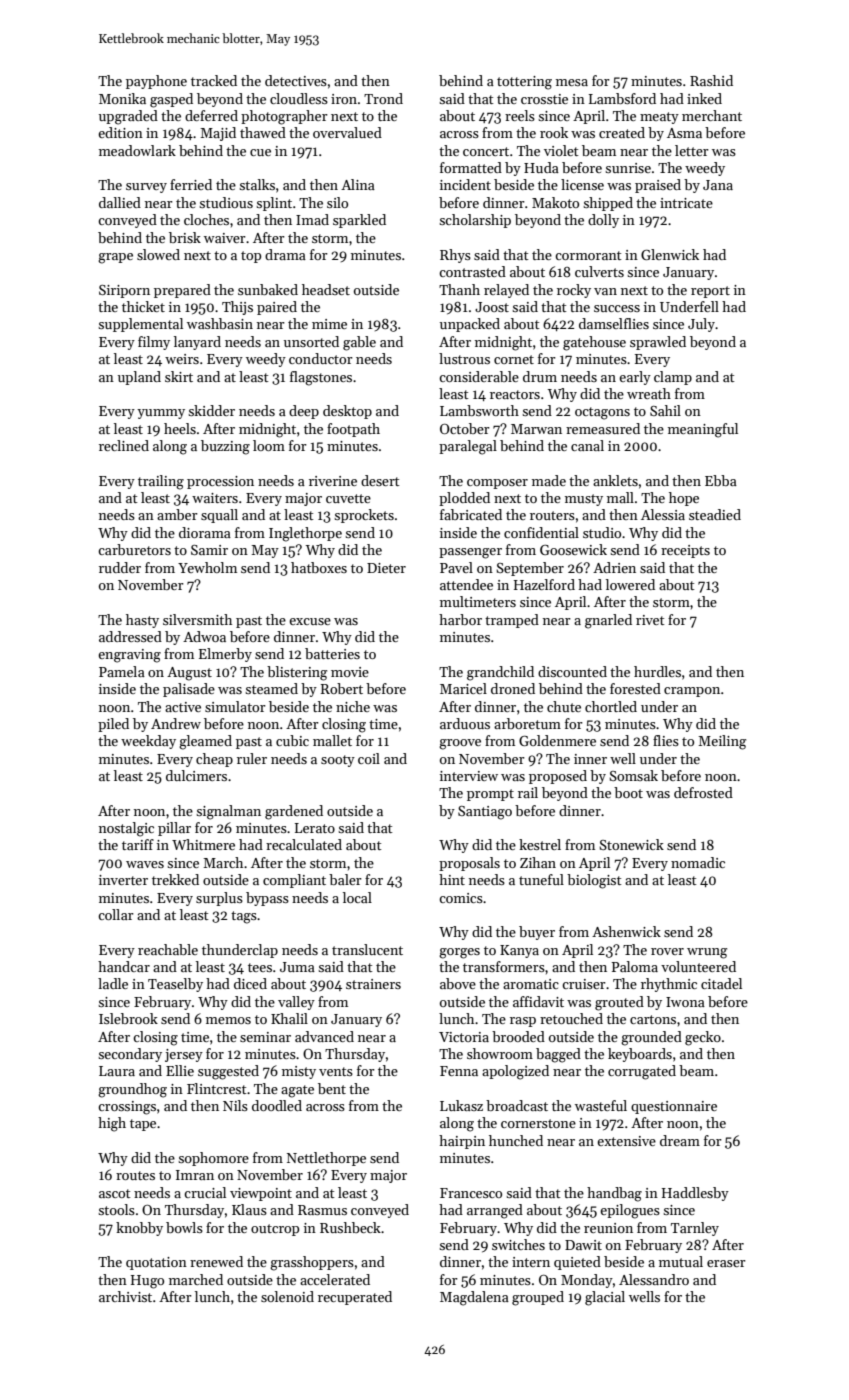 Image resolution: width=849 pixels, height=1400 pixels. Describe the element at coordinates (633, 775) in the screenshot. I see `Somsak` at that location.
